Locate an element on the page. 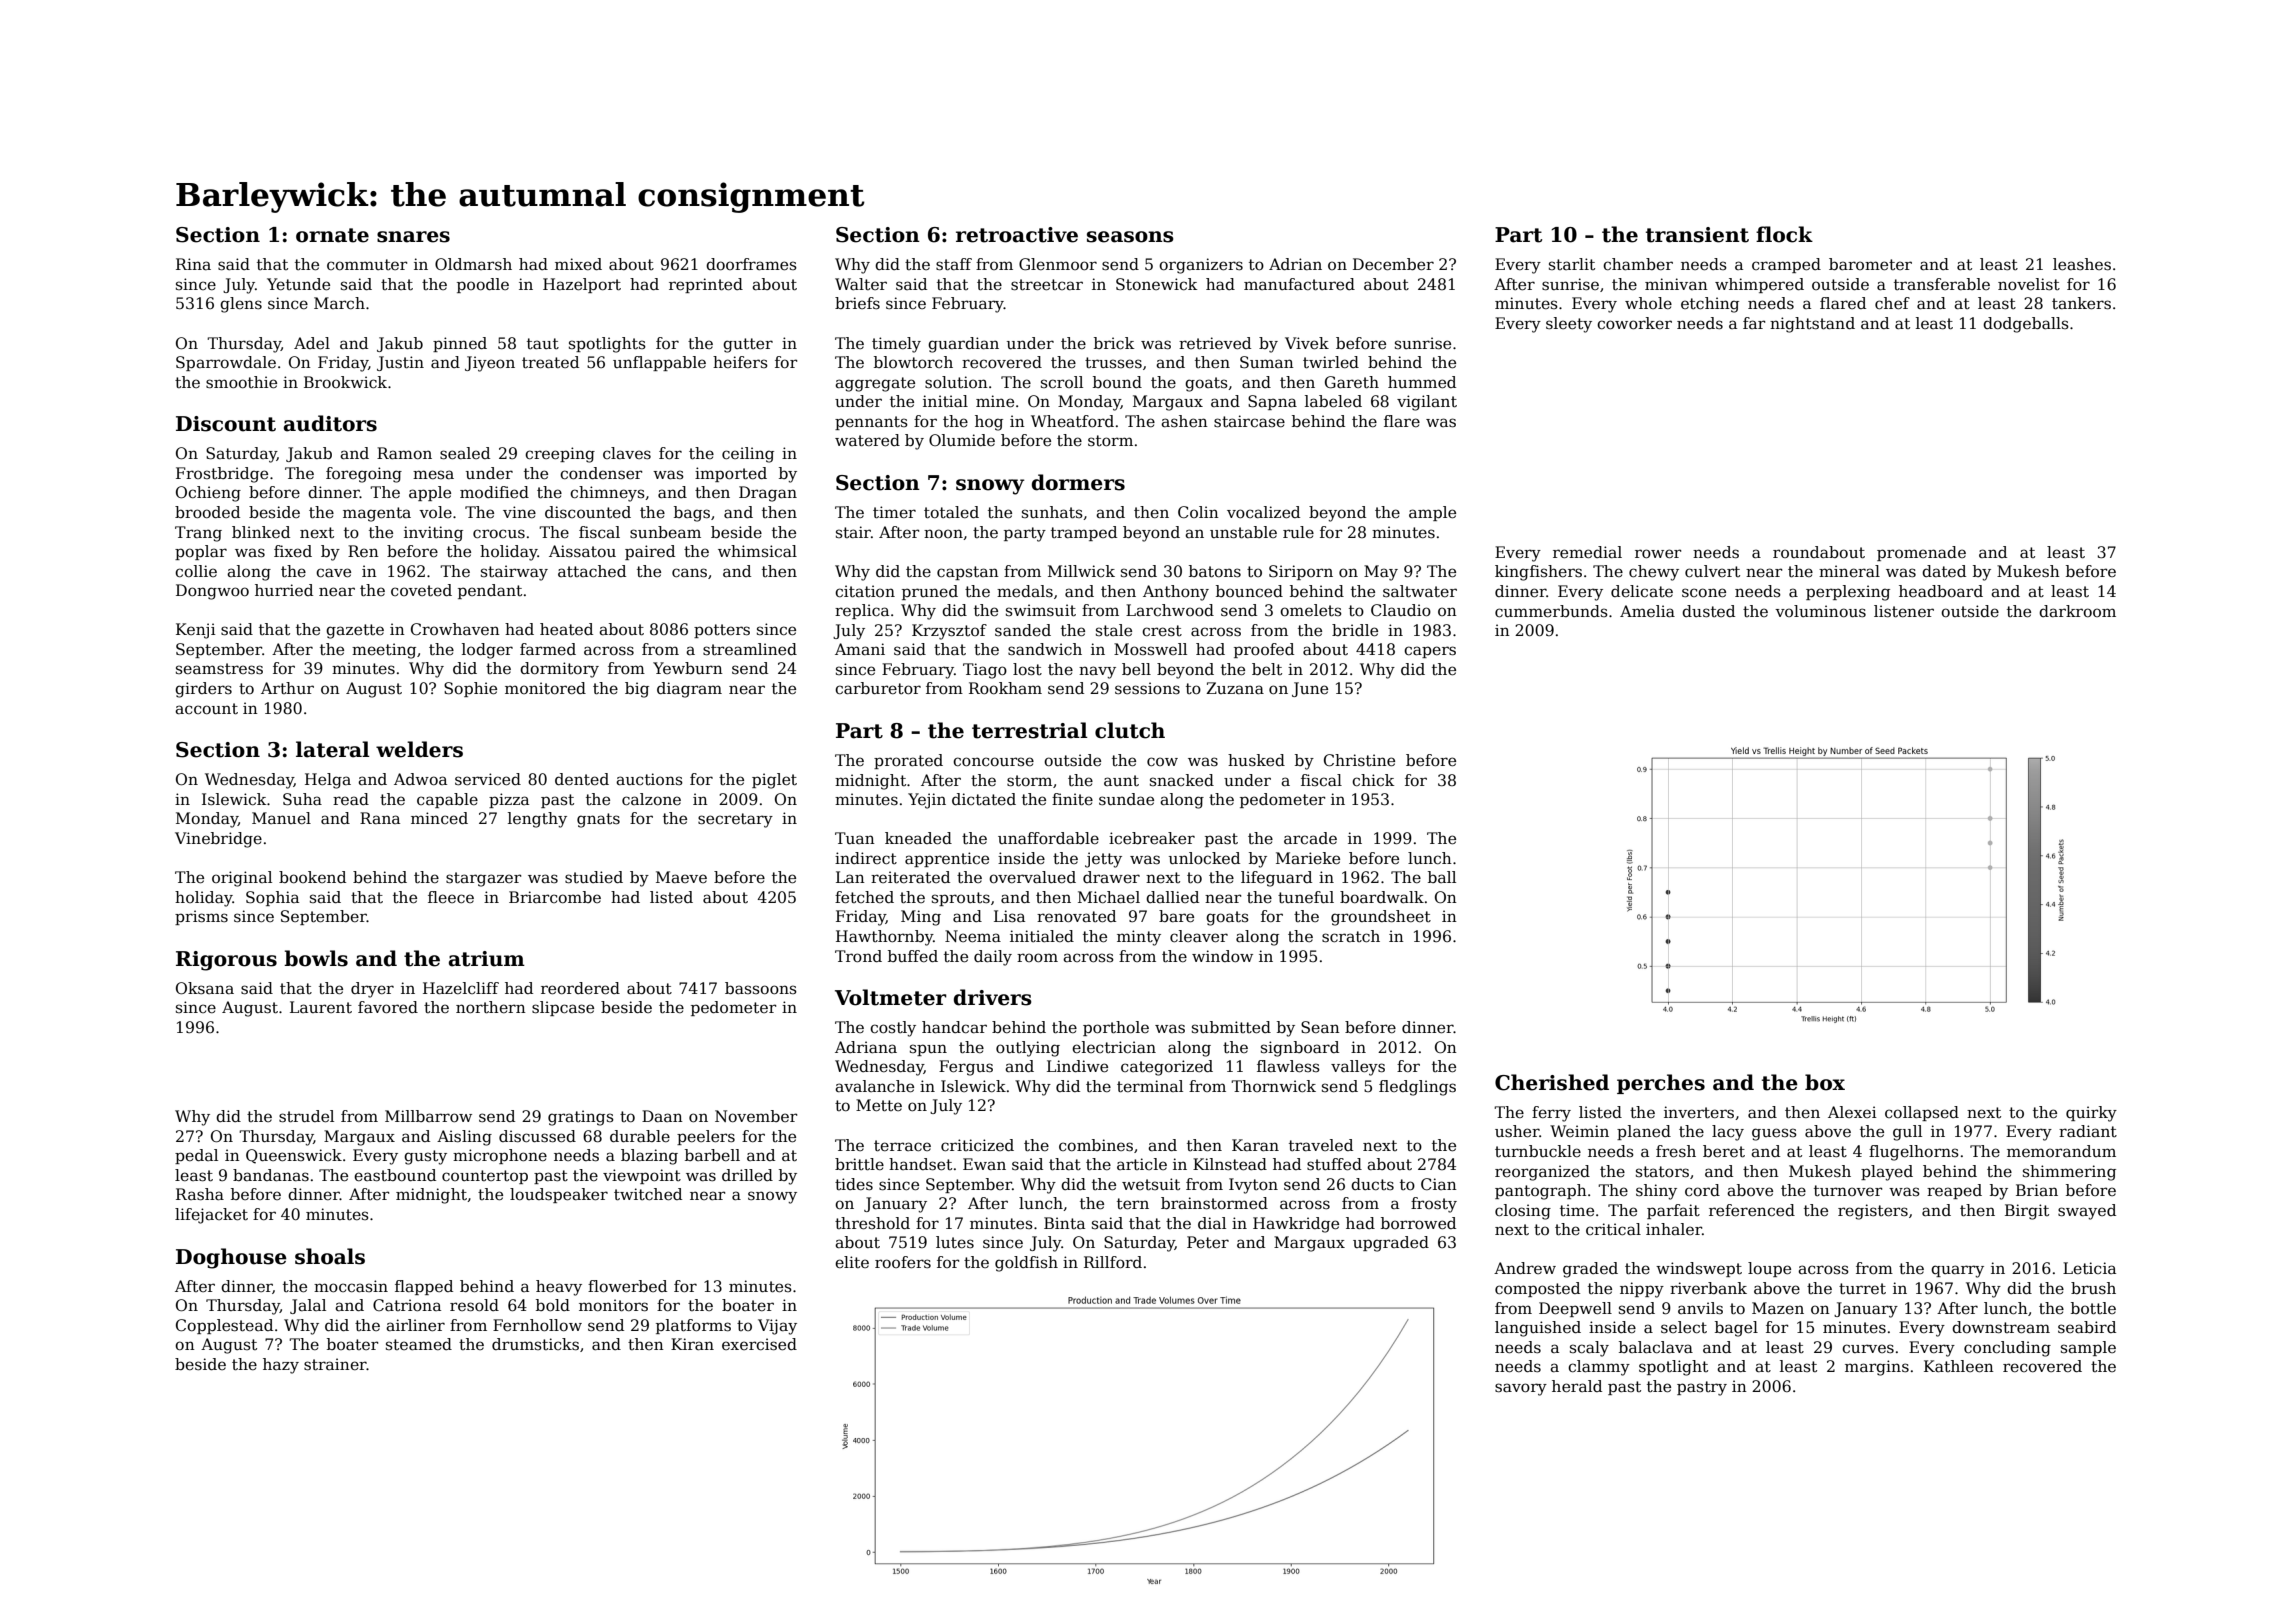 The image size is (2292, 1620). resold is located at coordinates (474, 1305).
